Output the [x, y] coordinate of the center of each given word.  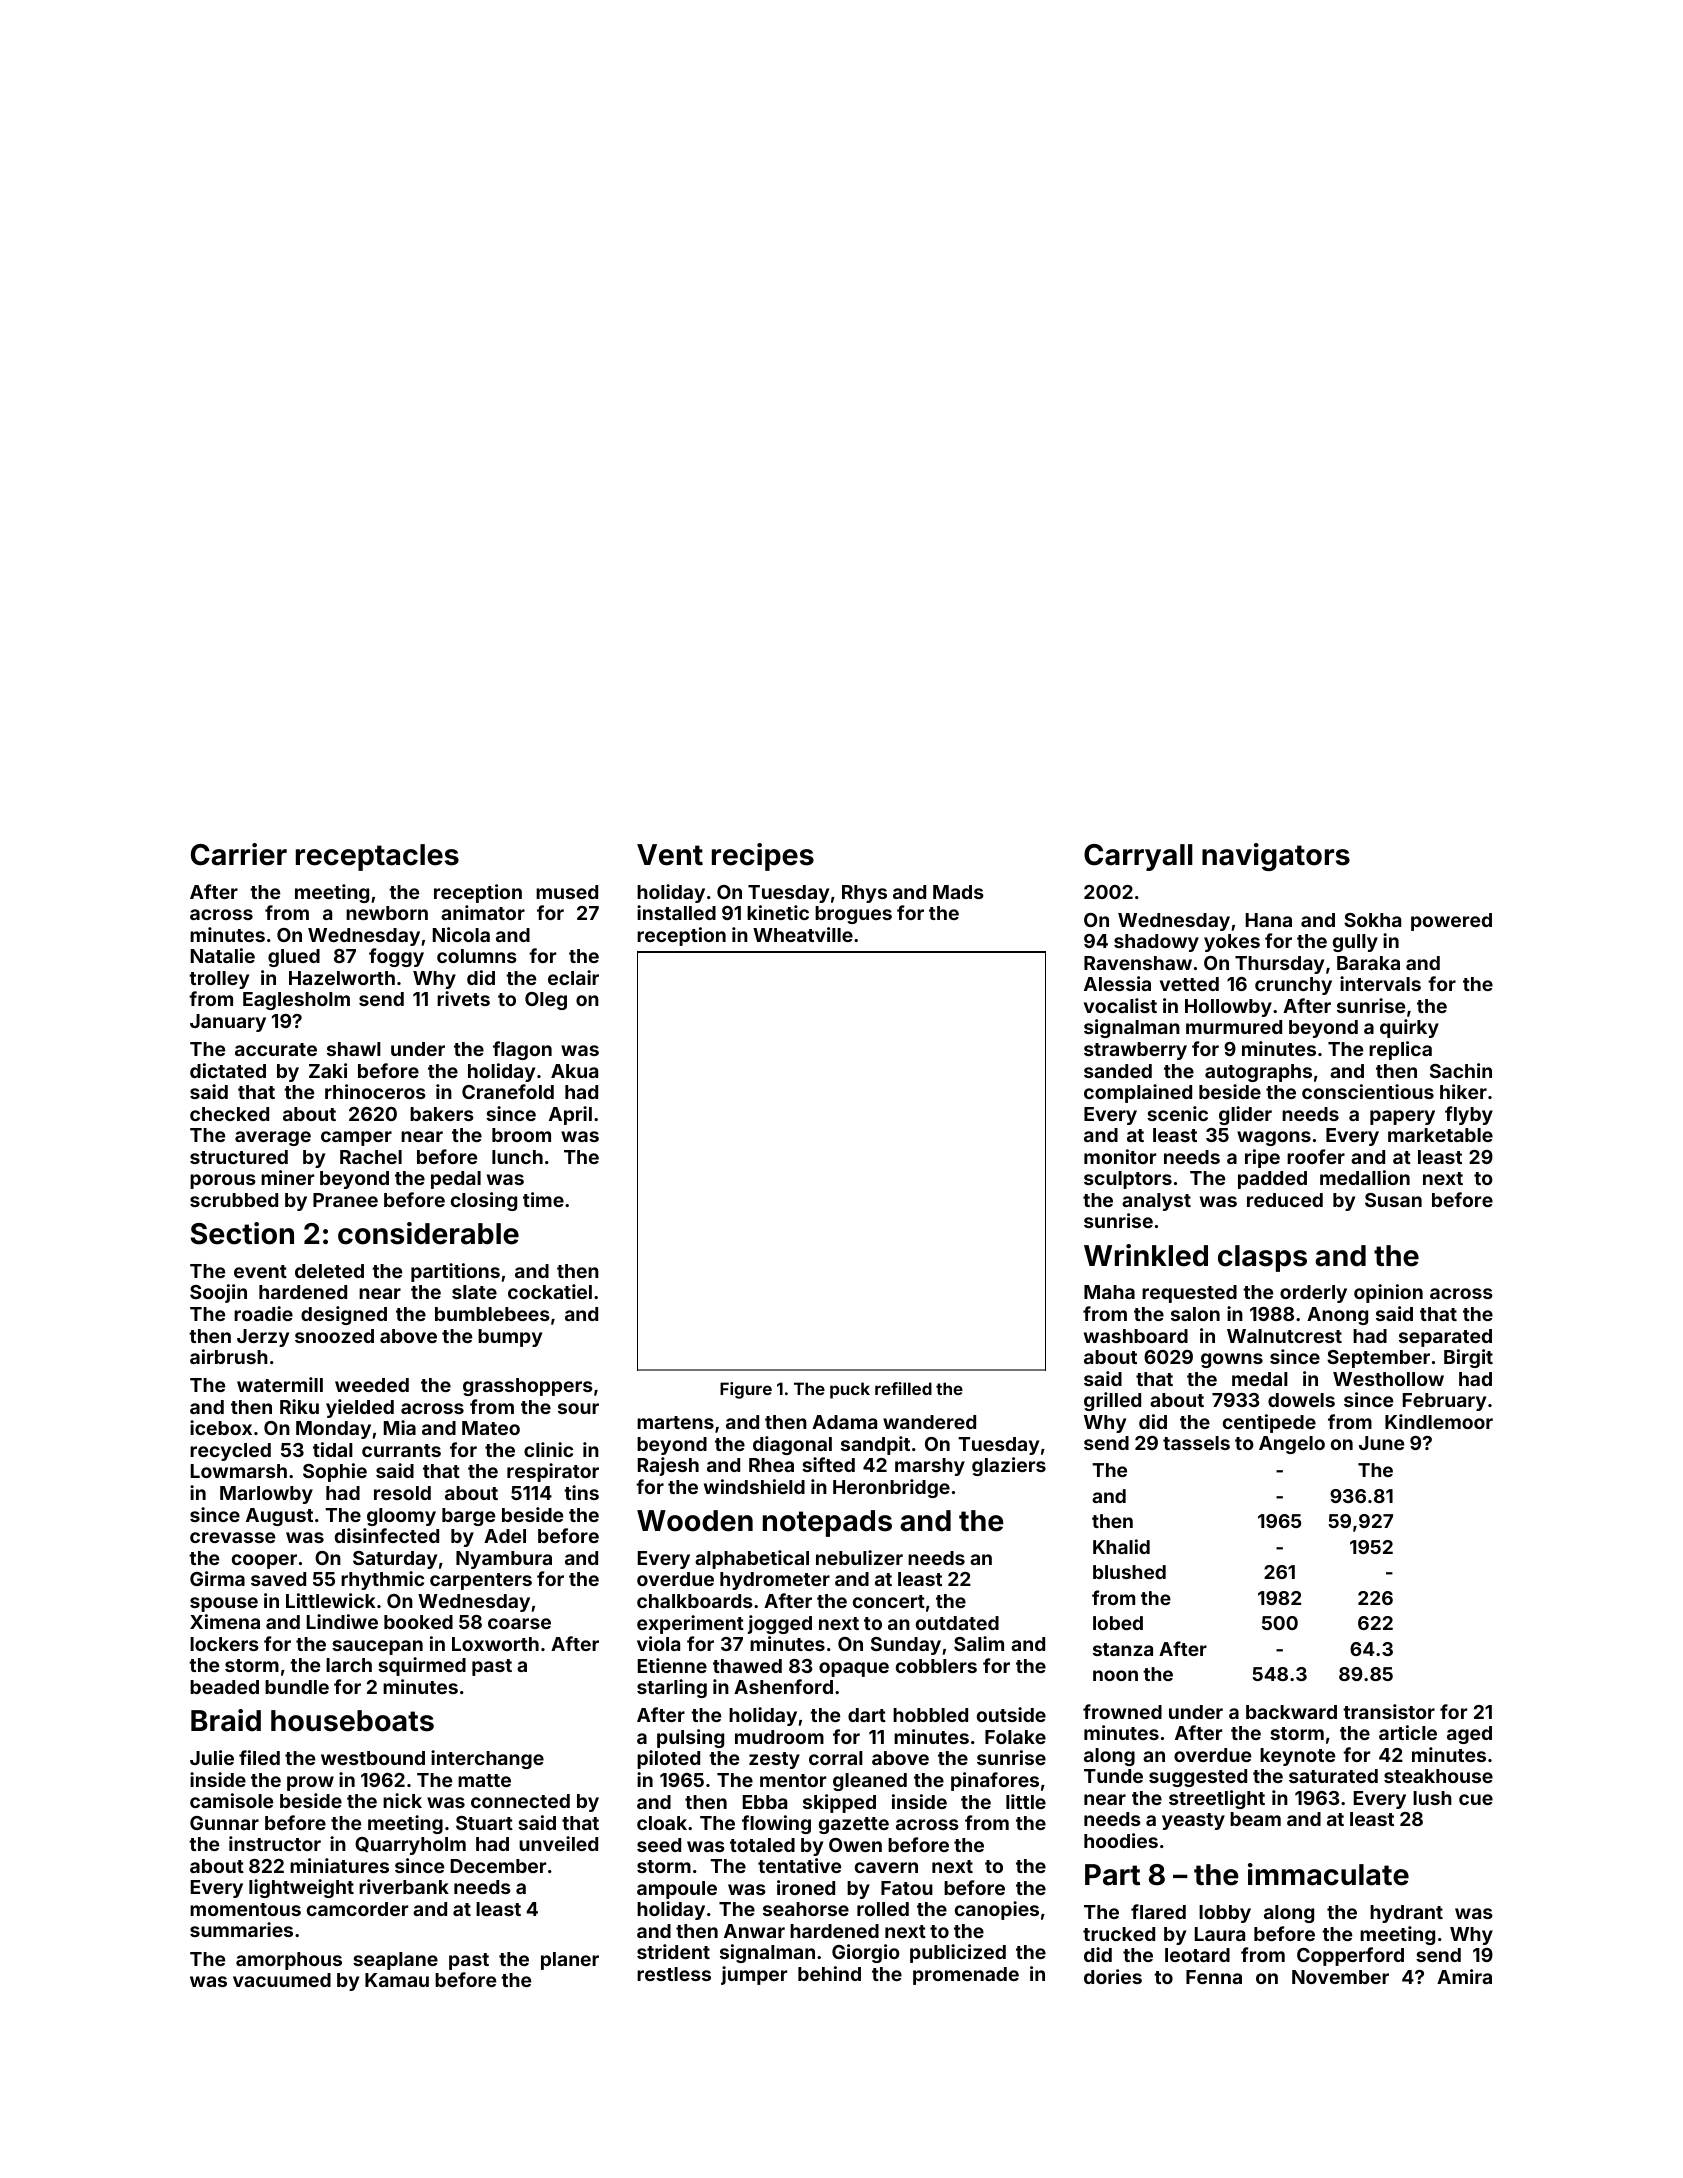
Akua [574, 1071]
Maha [1109, 1292]
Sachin [1461, 1070]
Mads [958, 892]
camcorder [357, 1909]
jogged [780, 1624]
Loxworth [495, 1644]
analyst [1156, 1202]
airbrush [229, 1356]
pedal [456, 1180]
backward [1291, 1712]
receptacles [377, 857]
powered [1451, 922]
